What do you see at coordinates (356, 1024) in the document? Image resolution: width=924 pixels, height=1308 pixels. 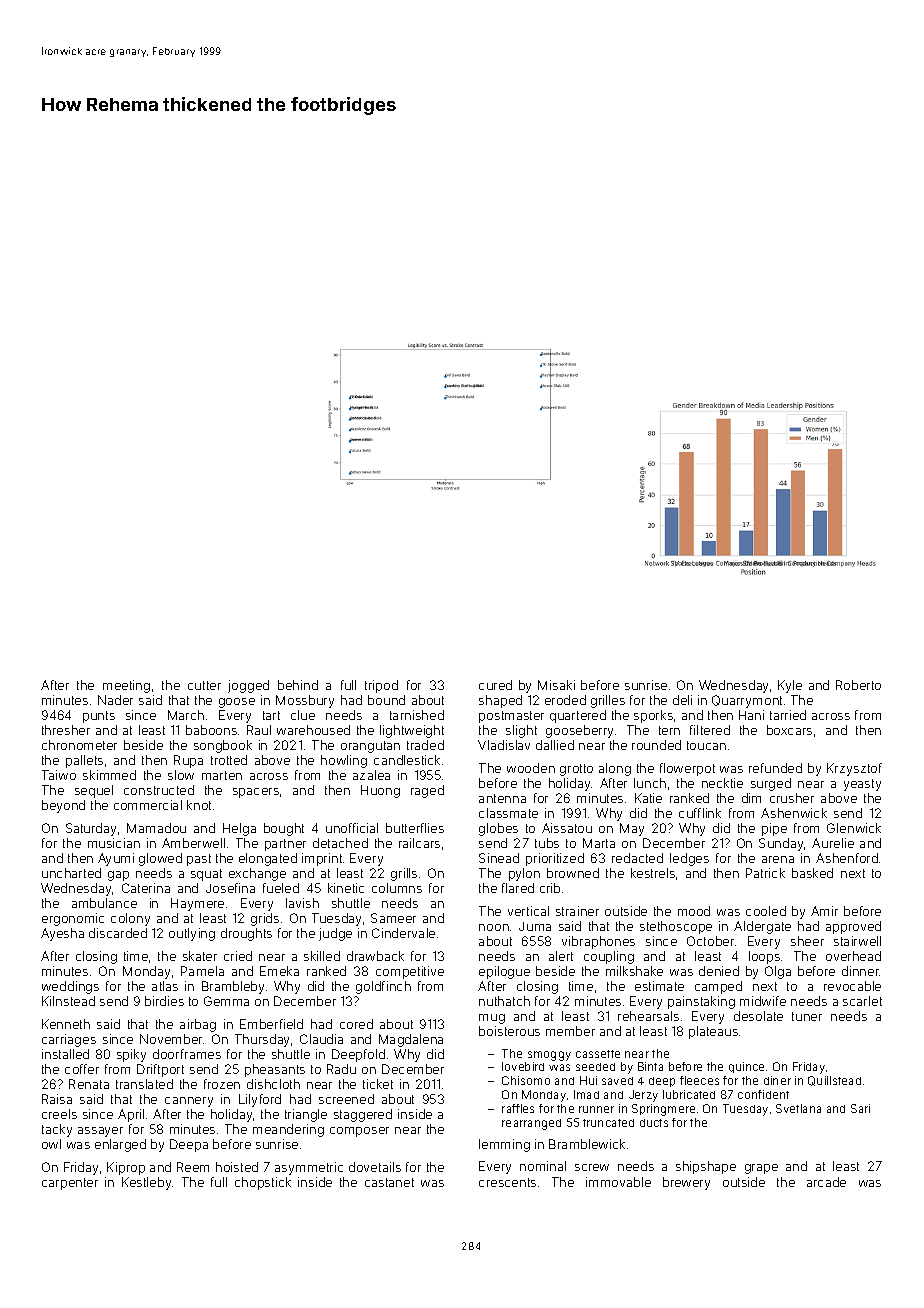 I see `cored` at bounding box center [356, 1024].
